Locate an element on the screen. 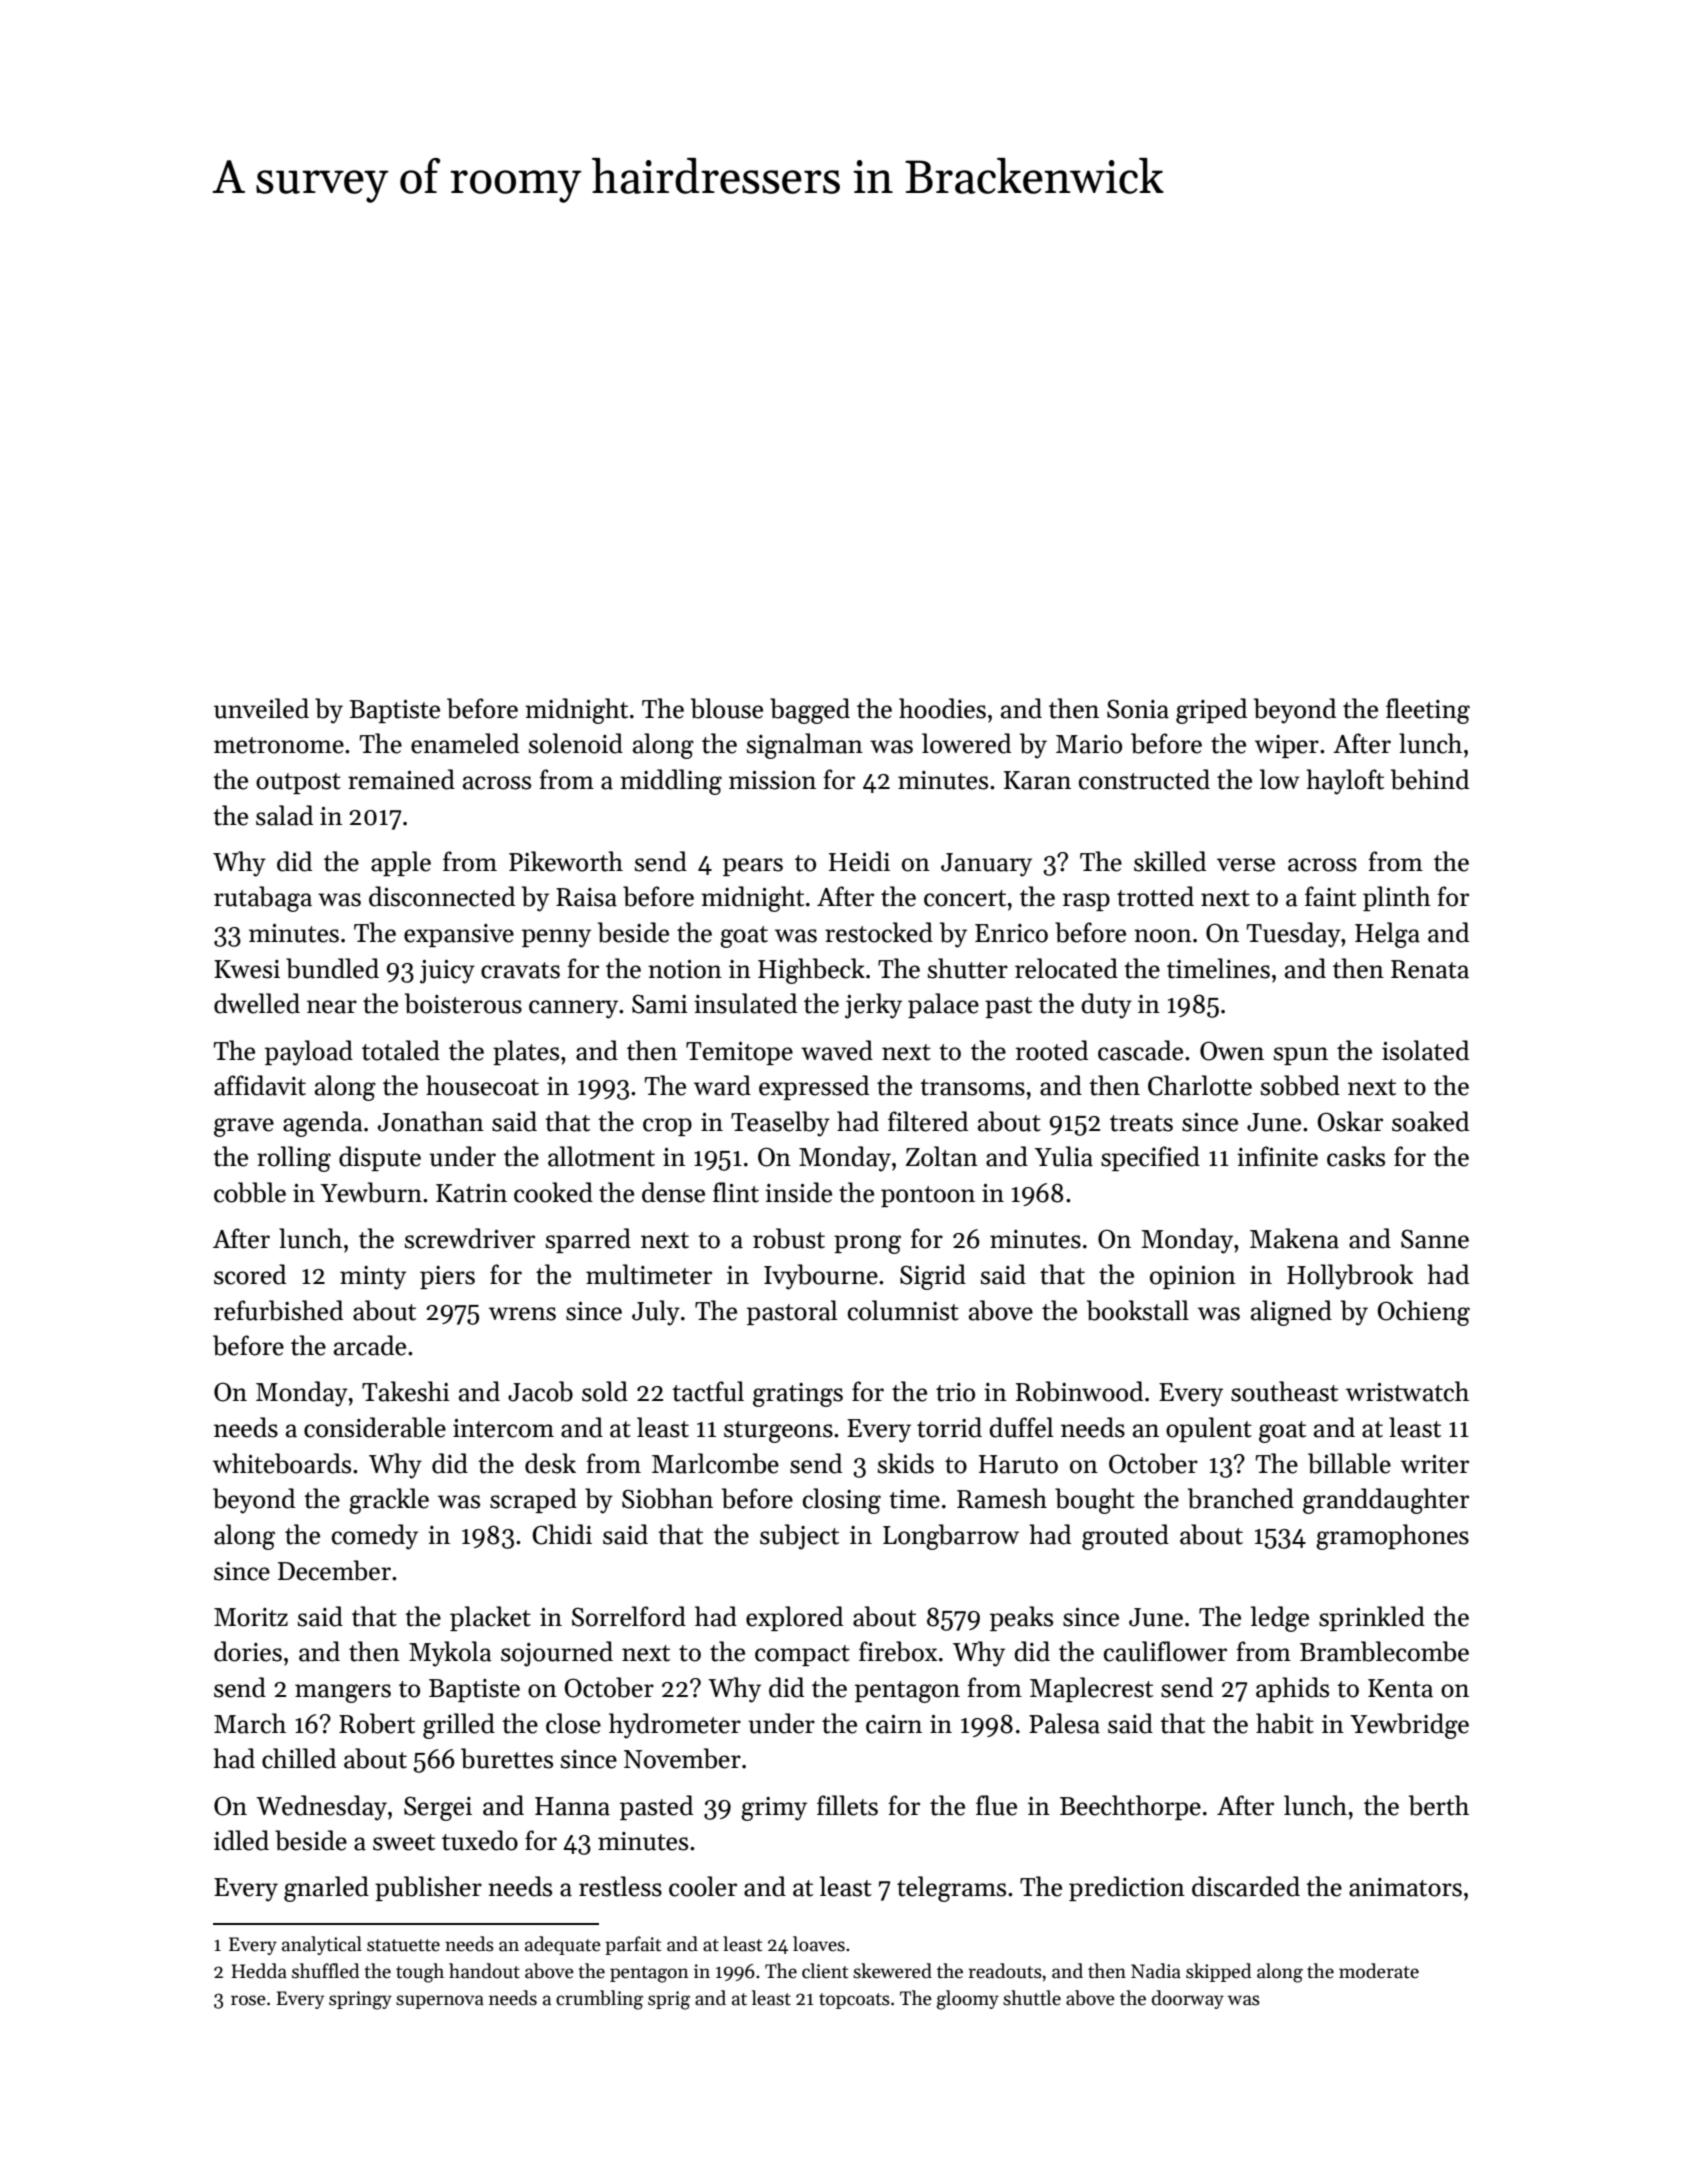 The height and width of the screenshot is (2178, 1683). blouse is located at coordinates (727, 708).
